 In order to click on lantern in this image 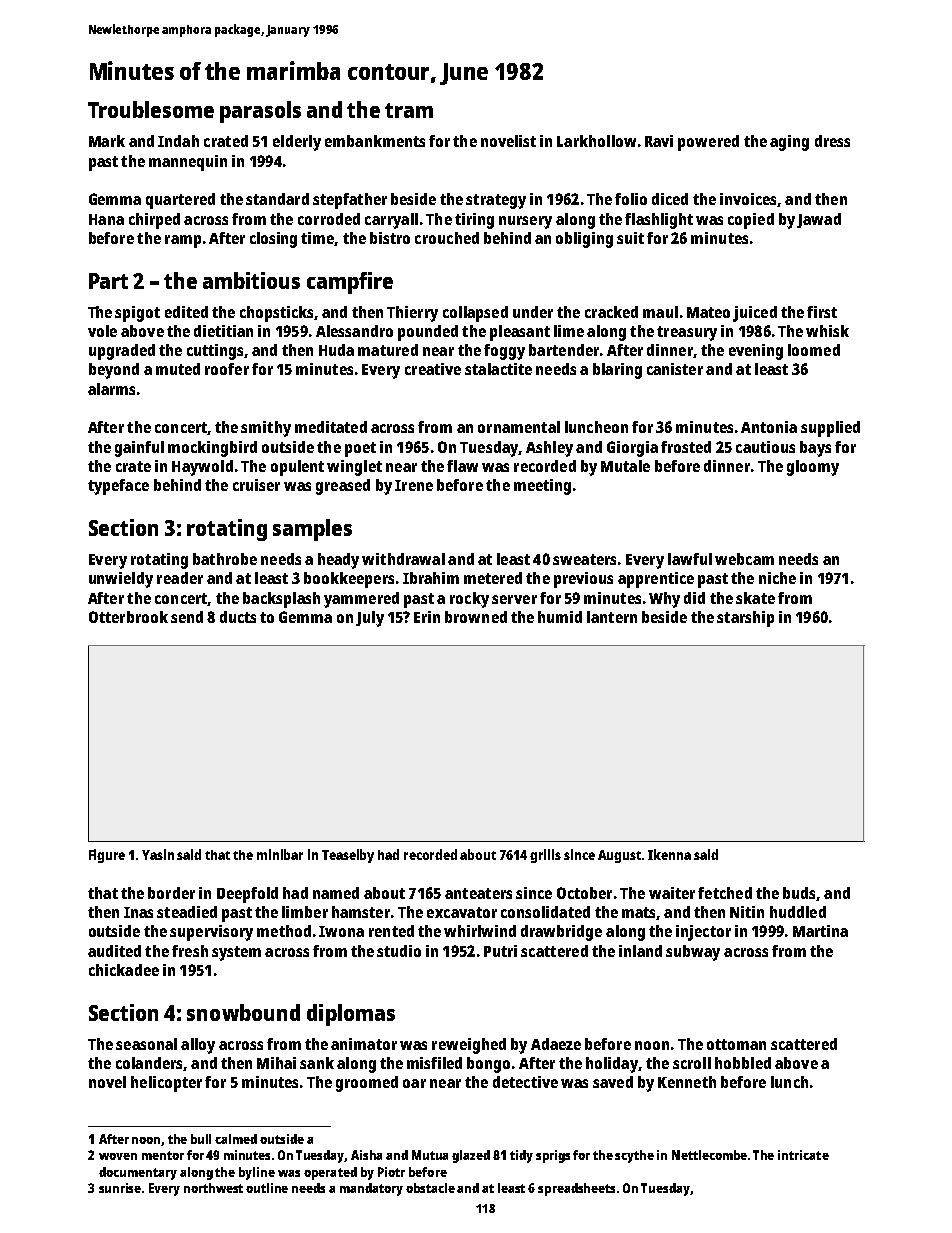, I will do `click(612, 617)`.
